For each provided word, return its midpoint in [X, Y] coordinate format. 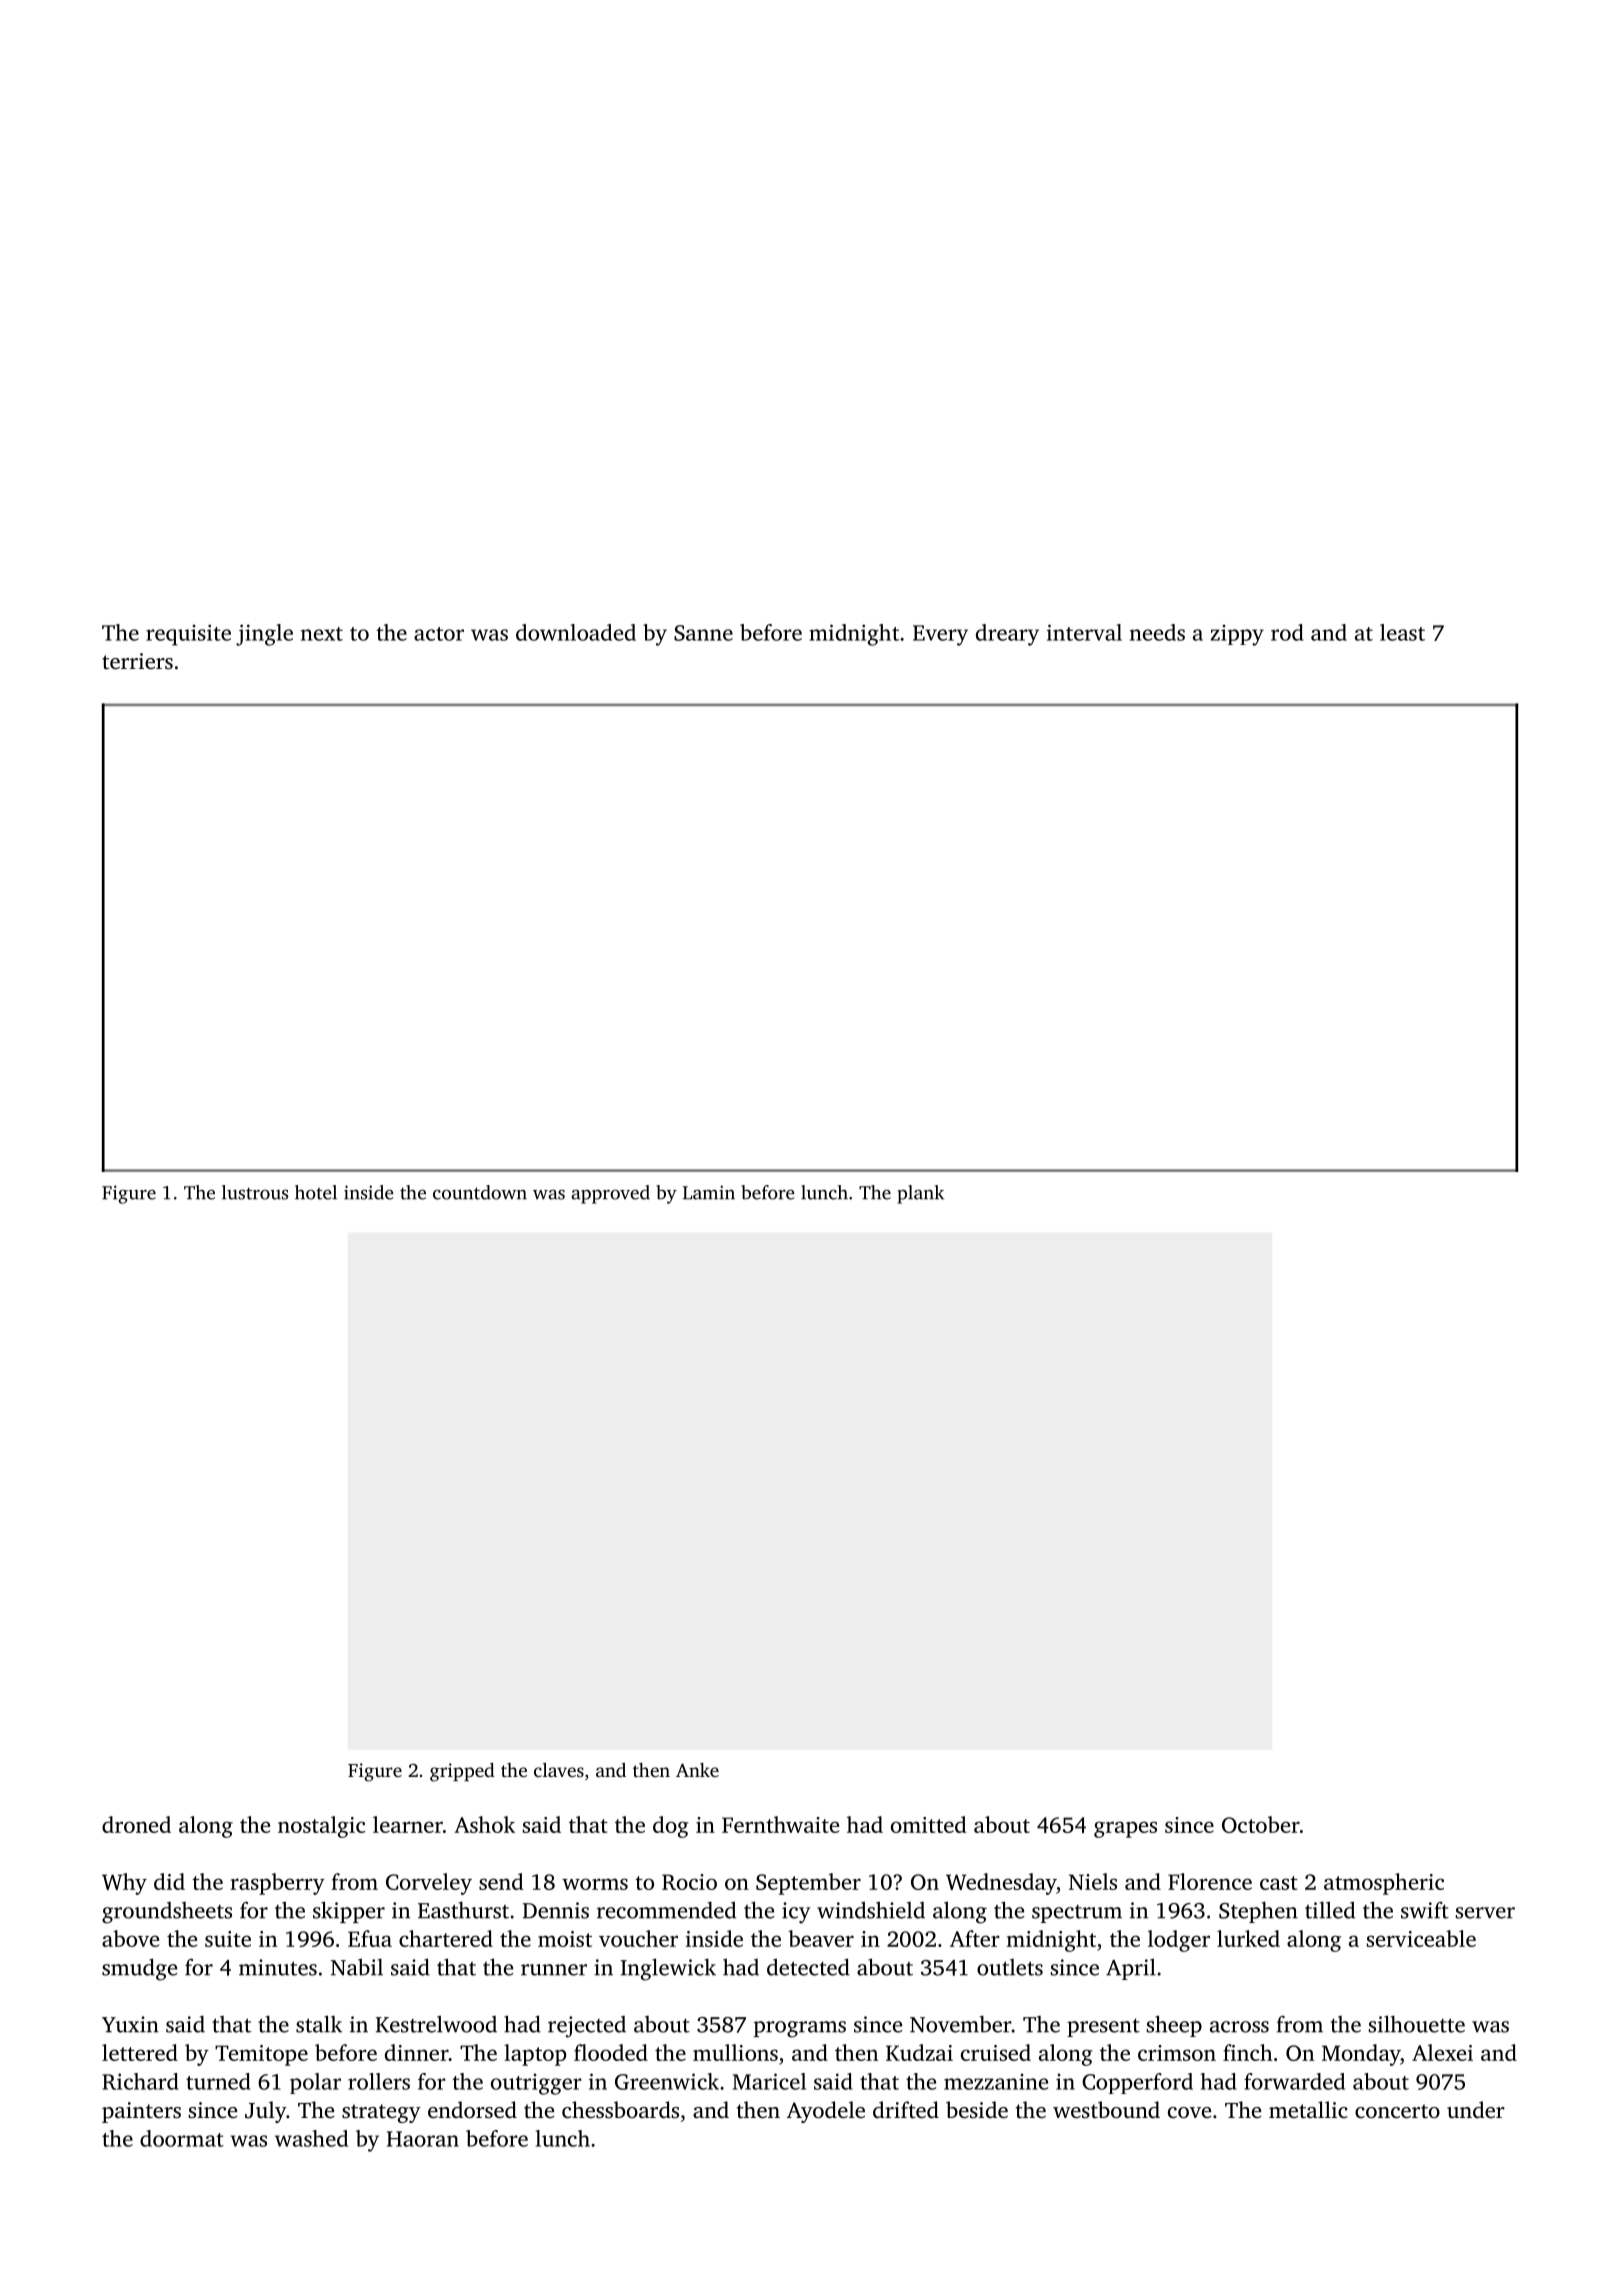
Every [940, 635]
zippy [1237, 635]
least [1402, 632]
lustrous [255, 1192]
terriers [137, 661]
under [1476, 2110]
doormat [182, 2138]
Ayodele [826, 2112]
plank [920, 1194]
